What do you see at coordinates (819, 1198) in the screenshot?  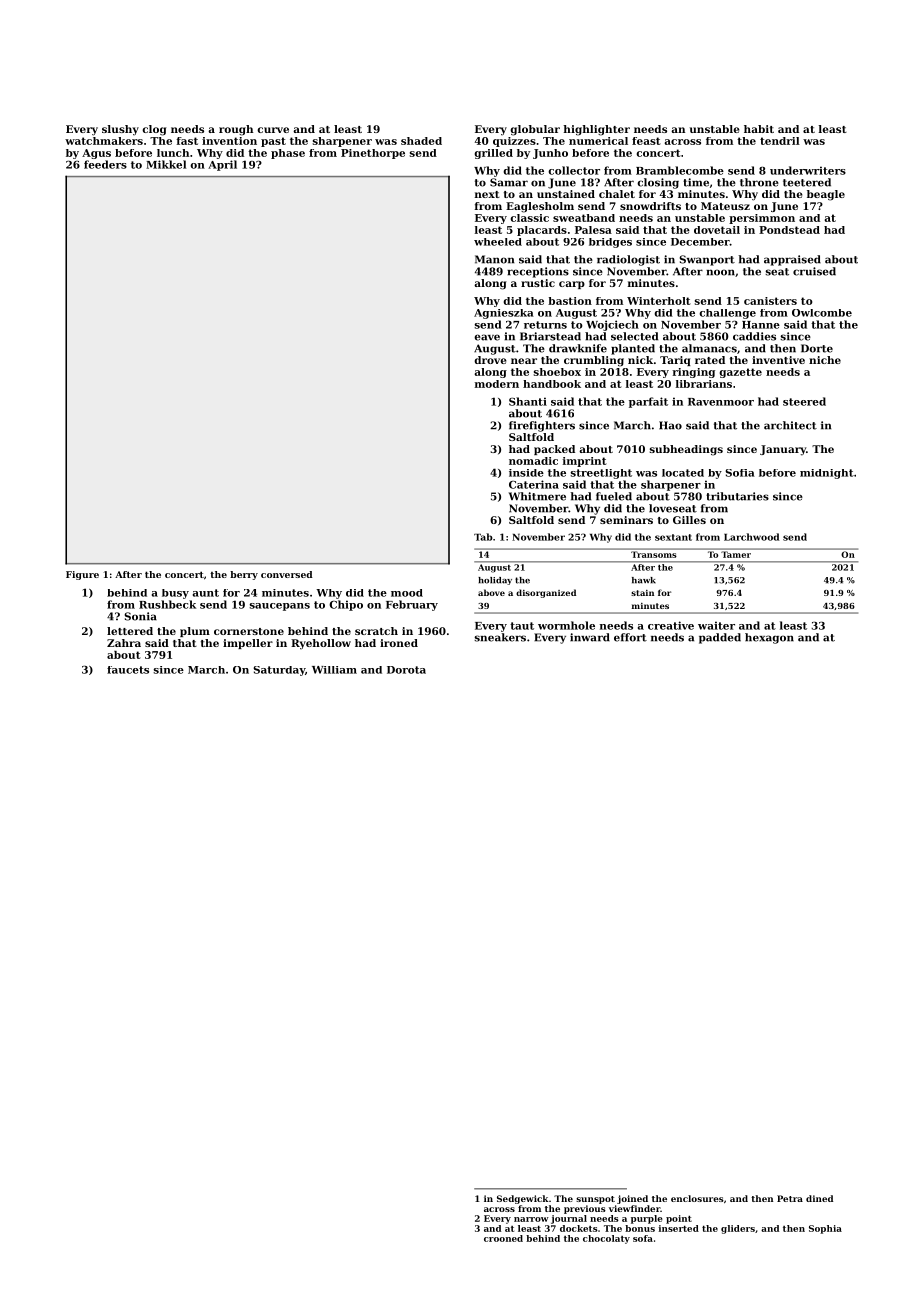 I see `dined` at bounding box center [819, 1198].
